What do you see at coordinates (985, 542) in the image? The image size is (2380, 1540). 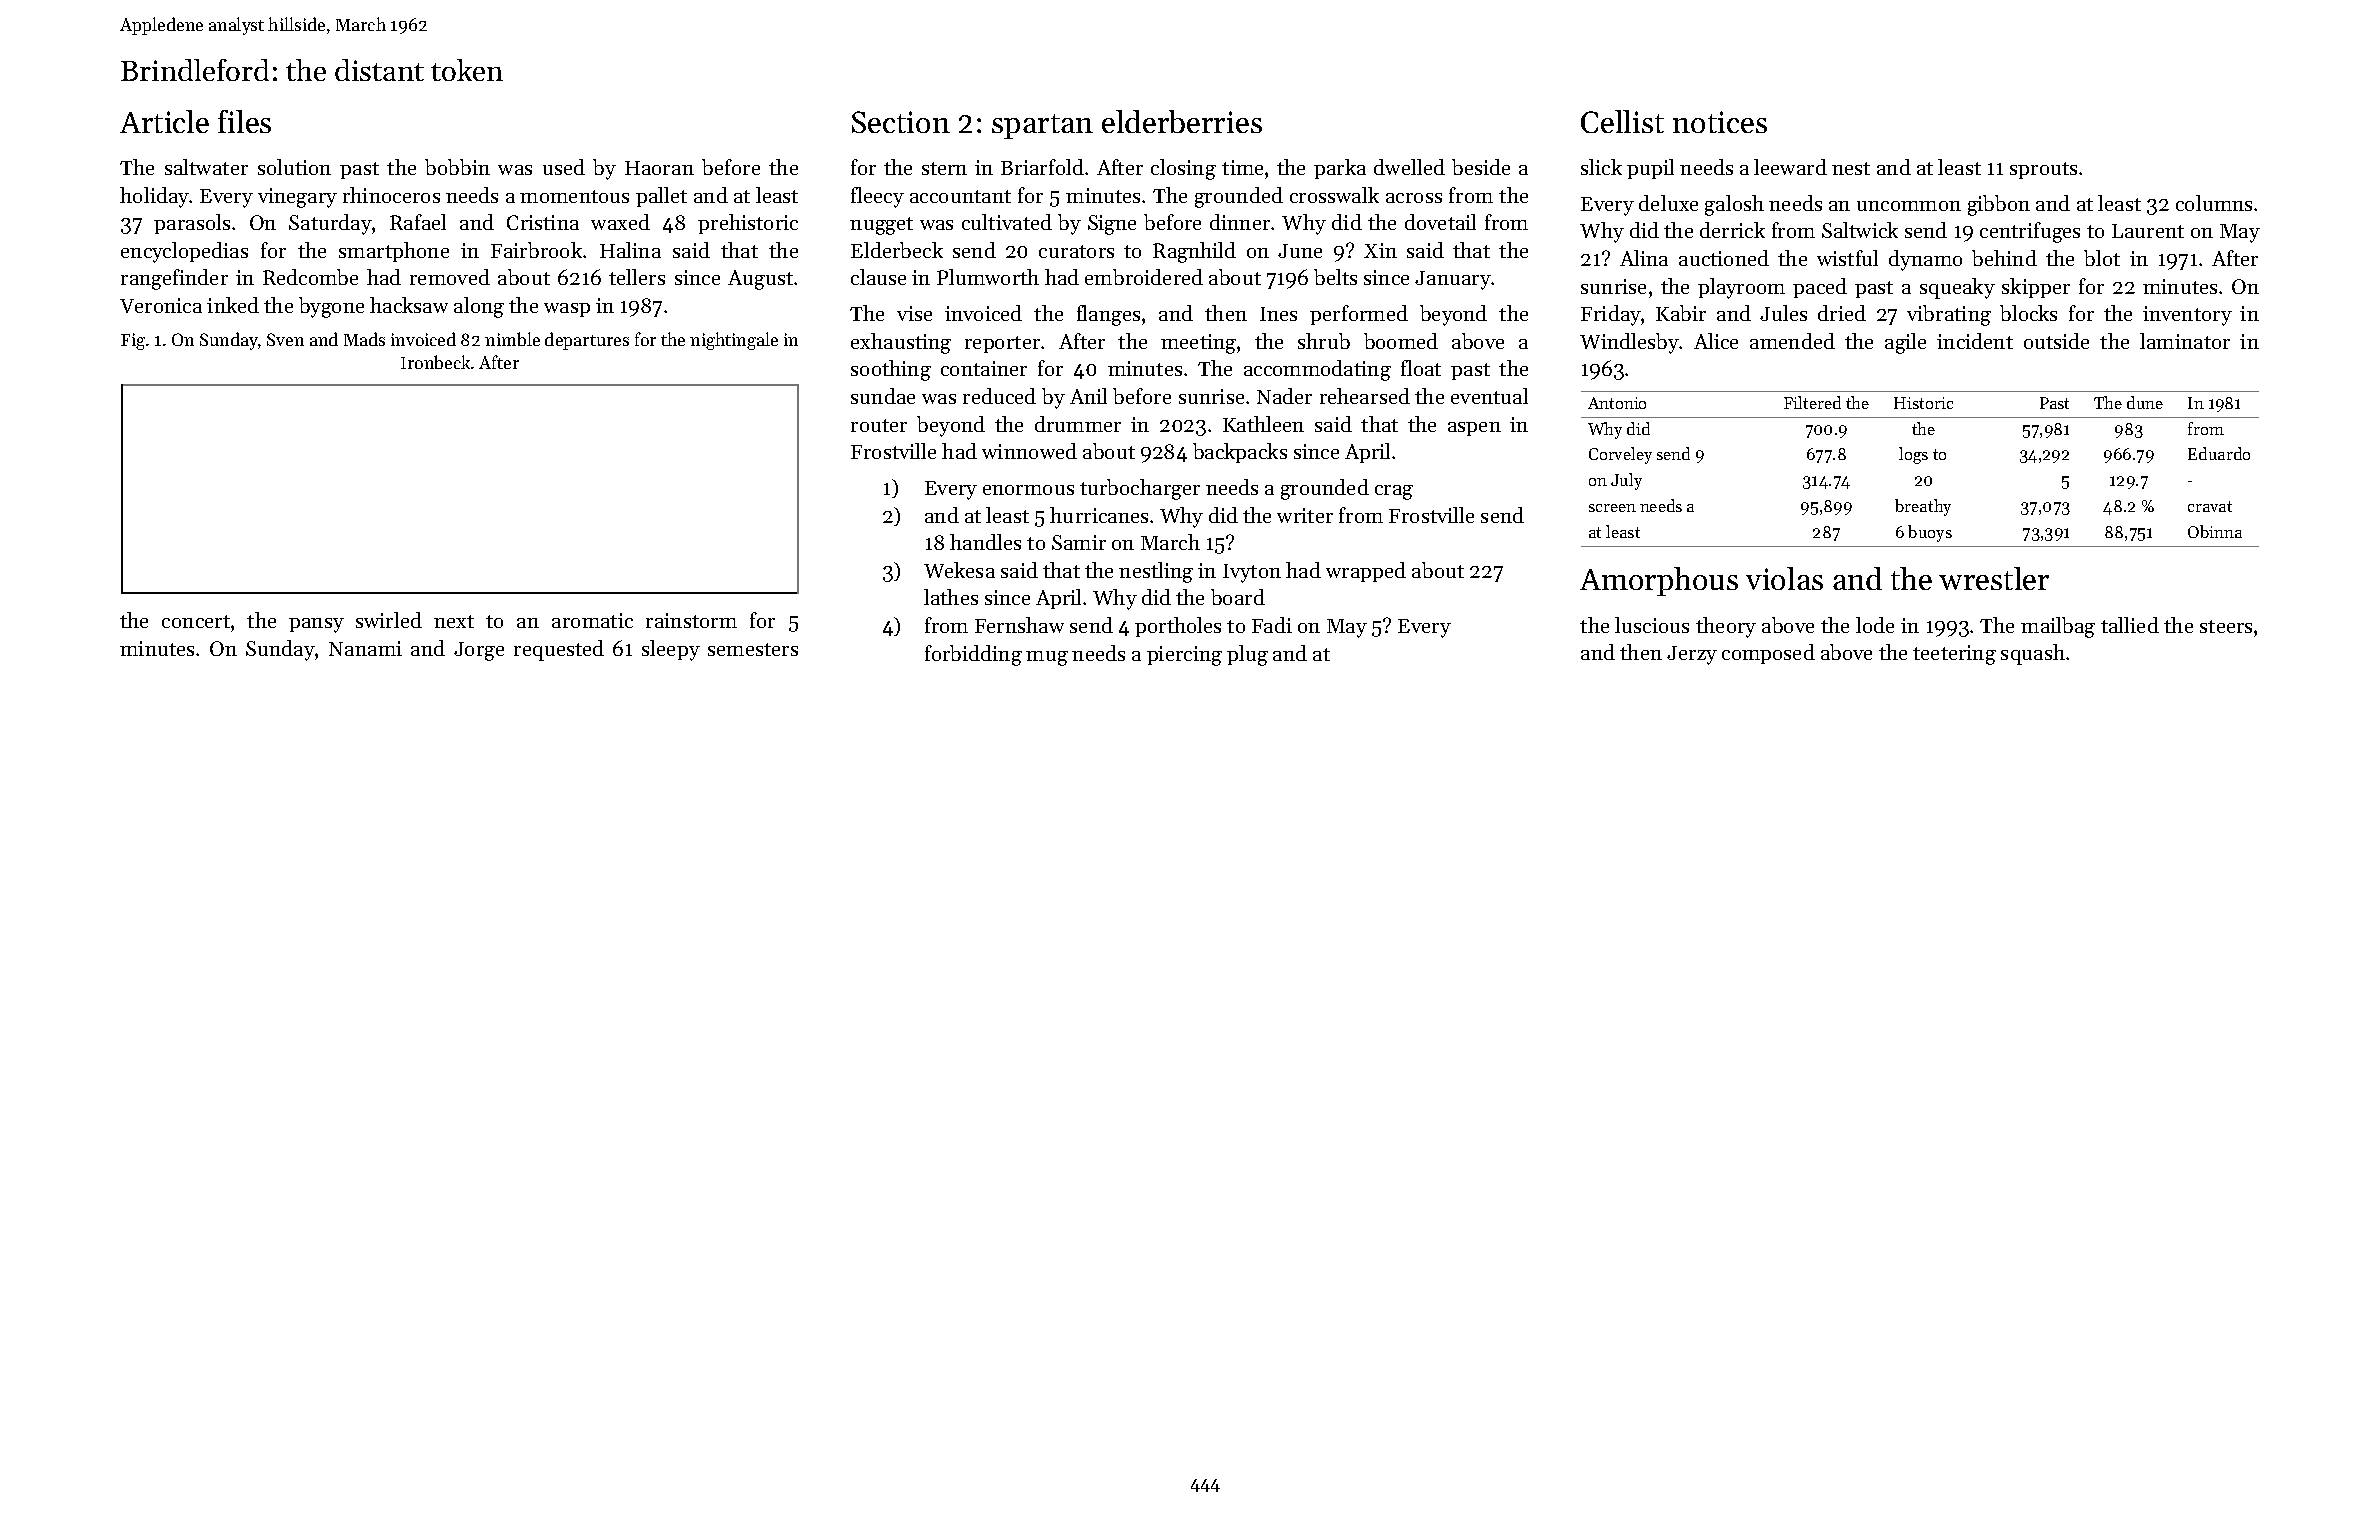 I see `handles` at bounding box center [985, 542].
